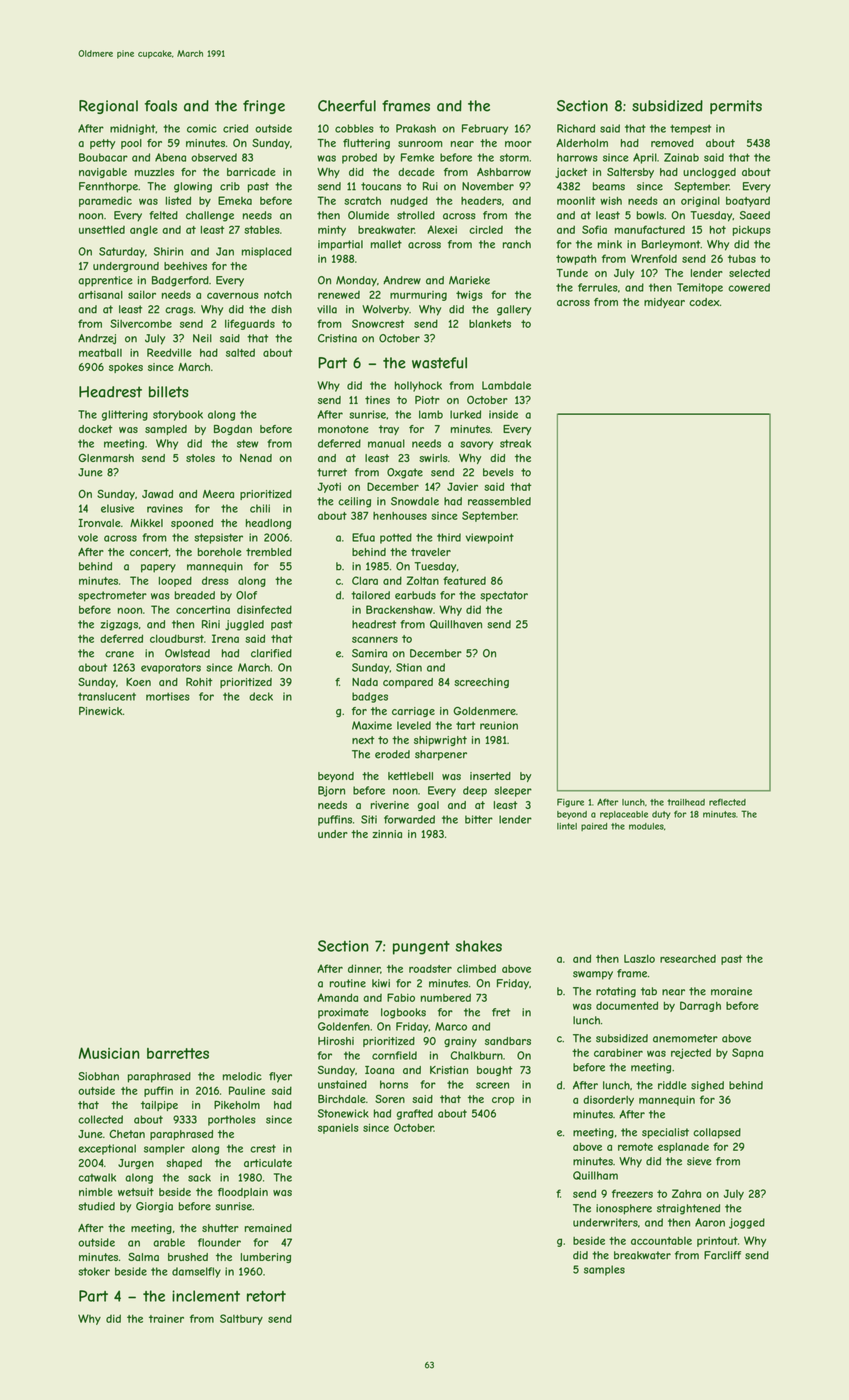 This document has height=1400, width=849. What do you see at coordinates (347, 106) in the document?
I see `Cheerful` at bounding box center [347, 106].
